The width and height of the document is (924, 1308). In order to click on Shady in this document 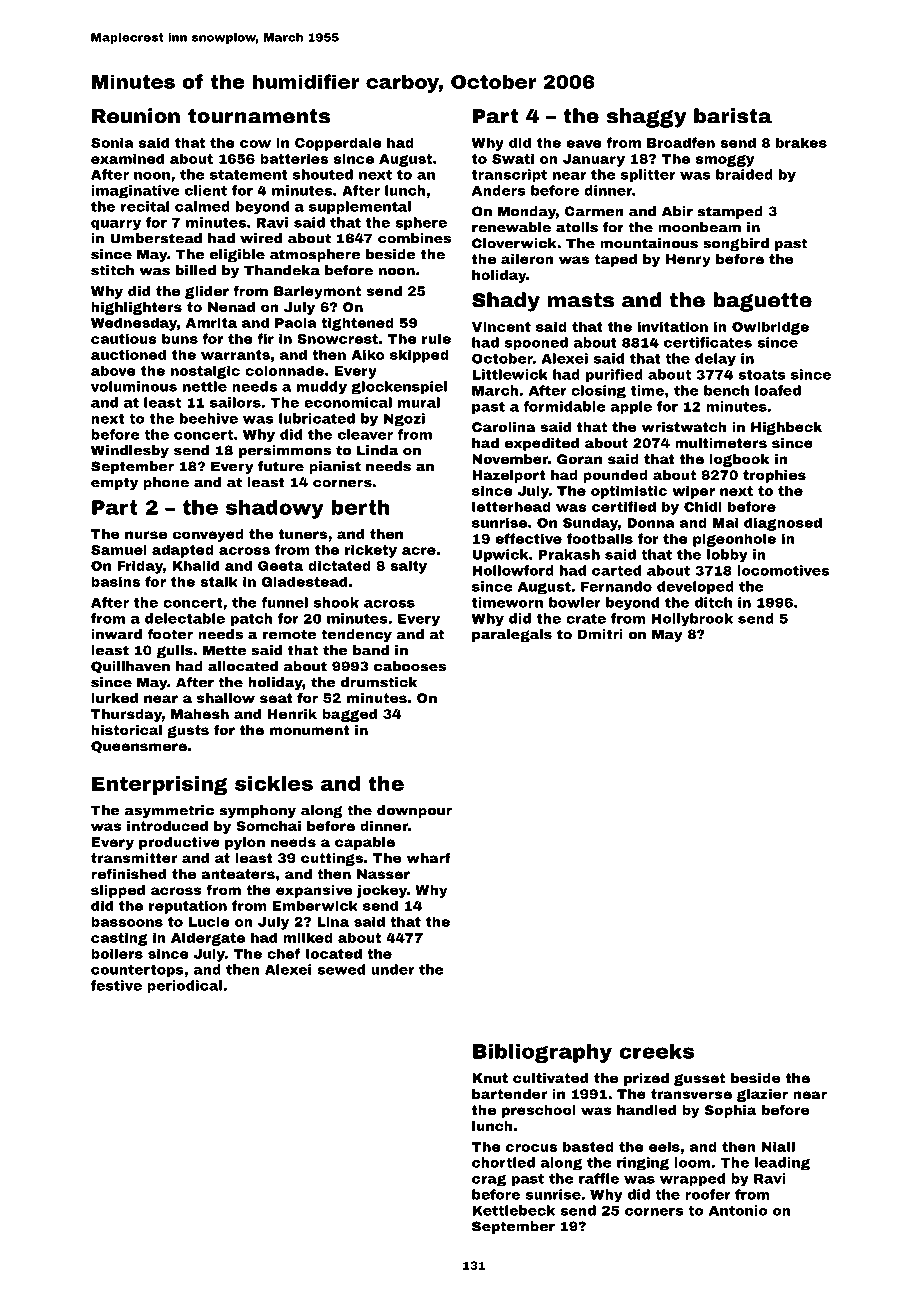, I will do `click(506, 302)`.
